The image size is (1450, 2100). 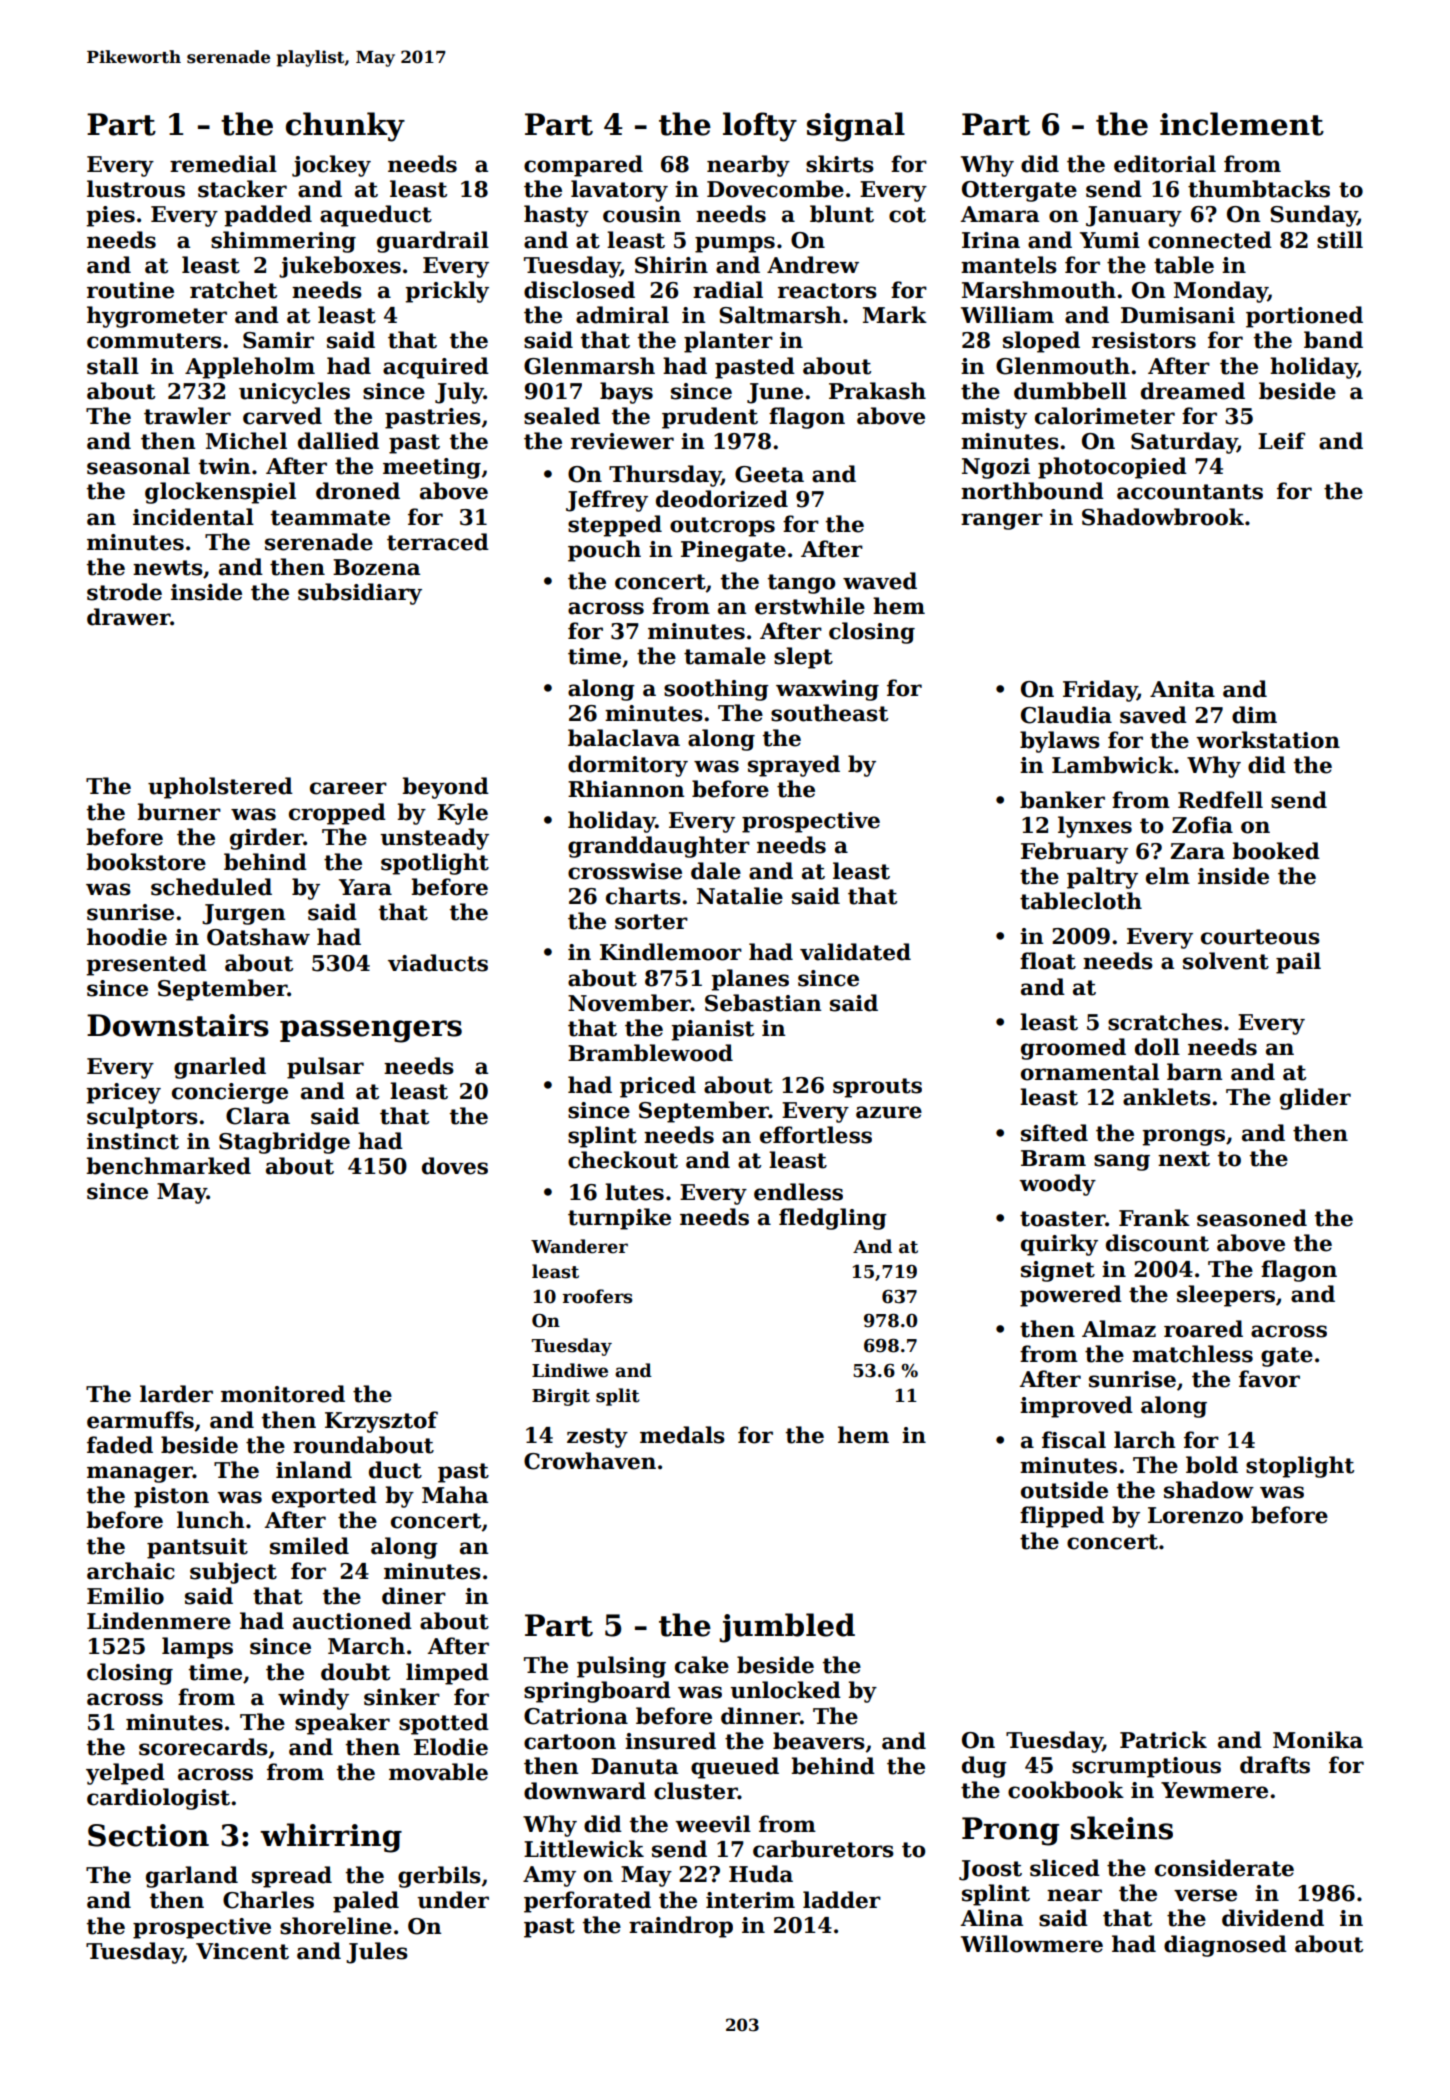 I want to click on bookstore, so click(x=146, y=862).
